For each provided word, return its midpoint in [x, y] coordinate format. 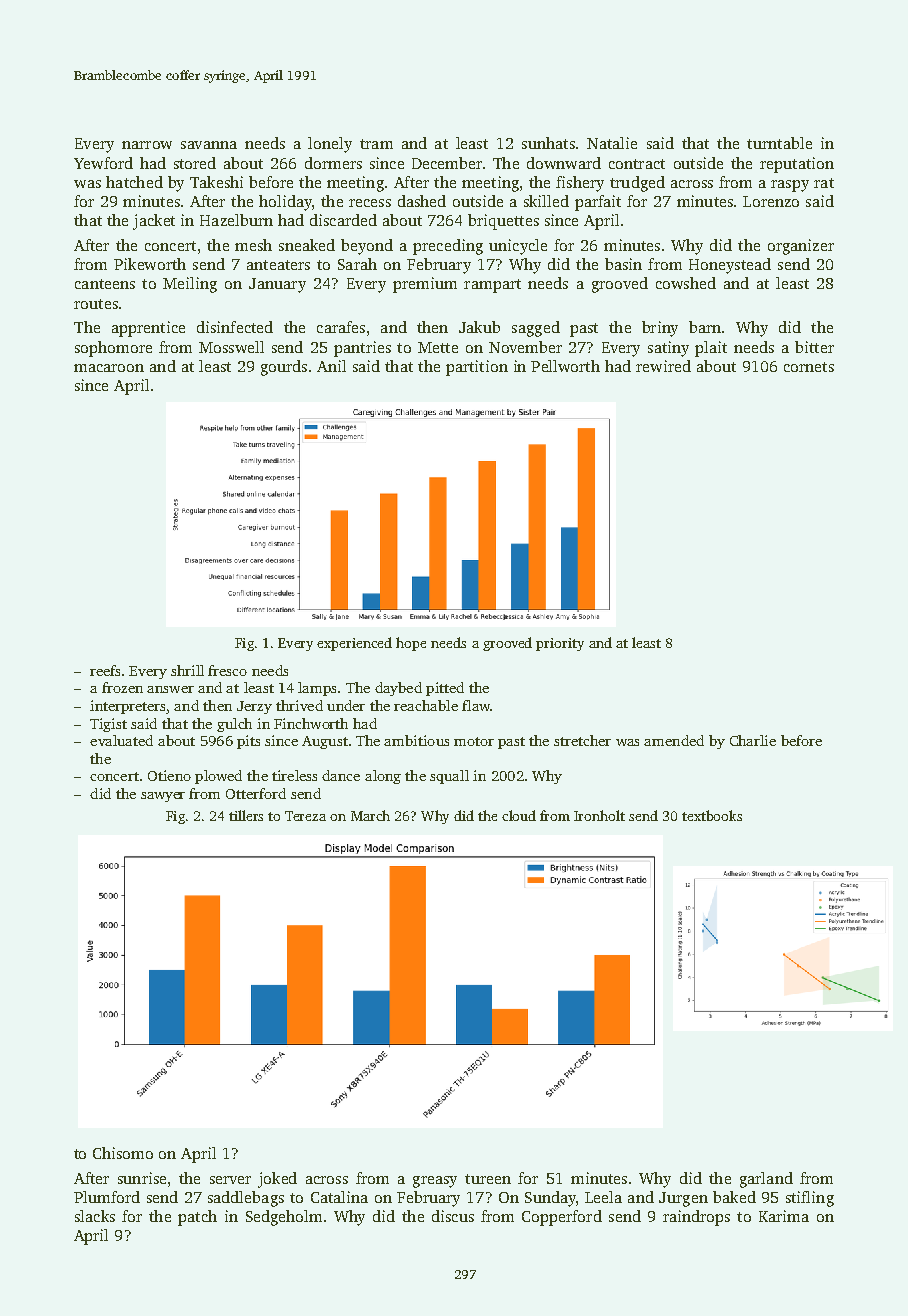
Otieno [169, 775]
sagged [536, 329]
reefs [105, 670]
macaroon [109, 368]
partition [477, 368]
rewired [663, 366]
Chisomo [123, 1153]
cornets [809, 367]
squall [449, 777]
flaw [476, 705]
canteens [105, 284]
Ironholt [599, 815]
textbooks [712, 815]
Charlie [753, 740]
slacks [95, 1216]
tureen [488, 1179]
